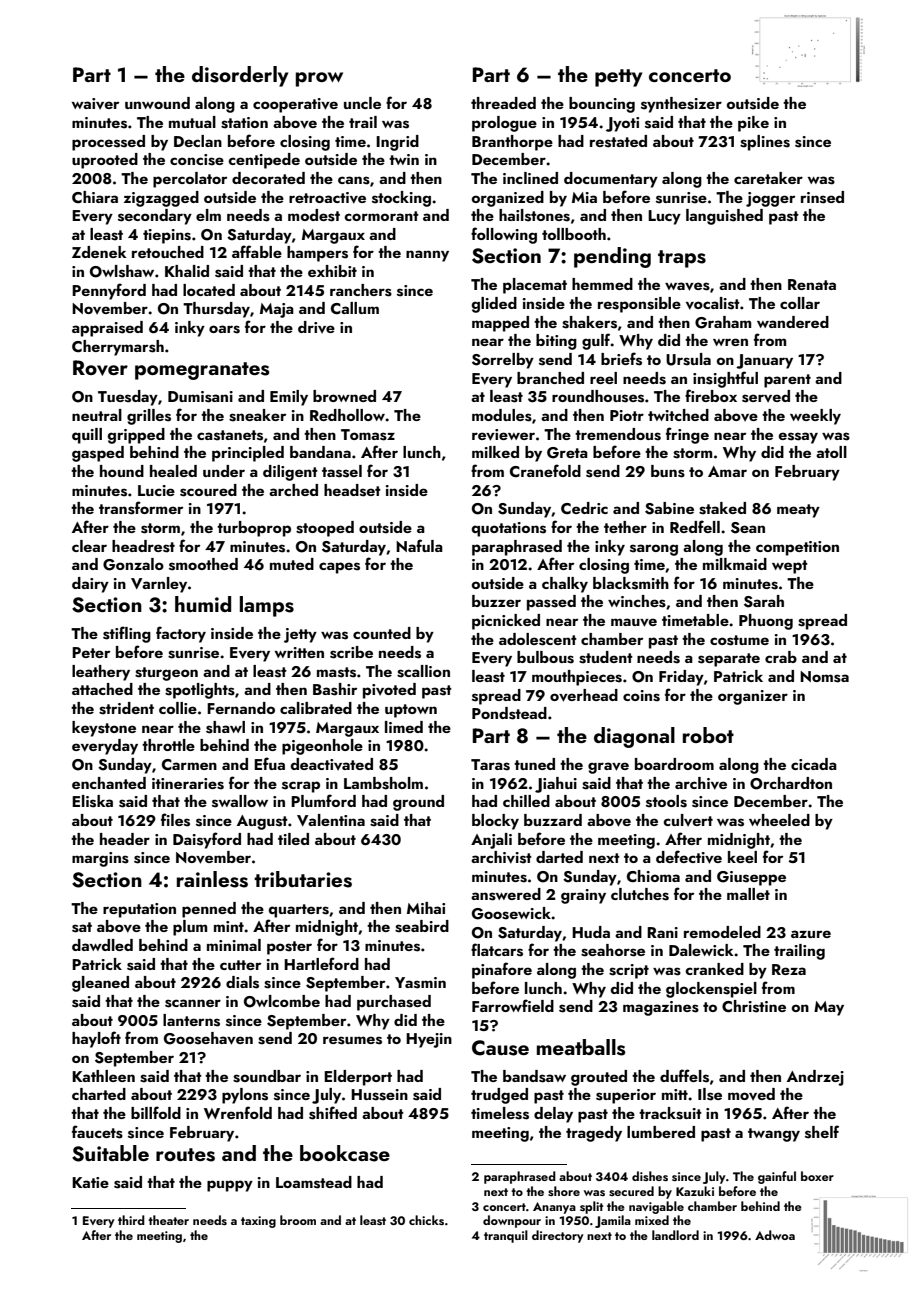 This screenshot has width=924, height=1308. I want to click on secondary, so click(155, 217).
